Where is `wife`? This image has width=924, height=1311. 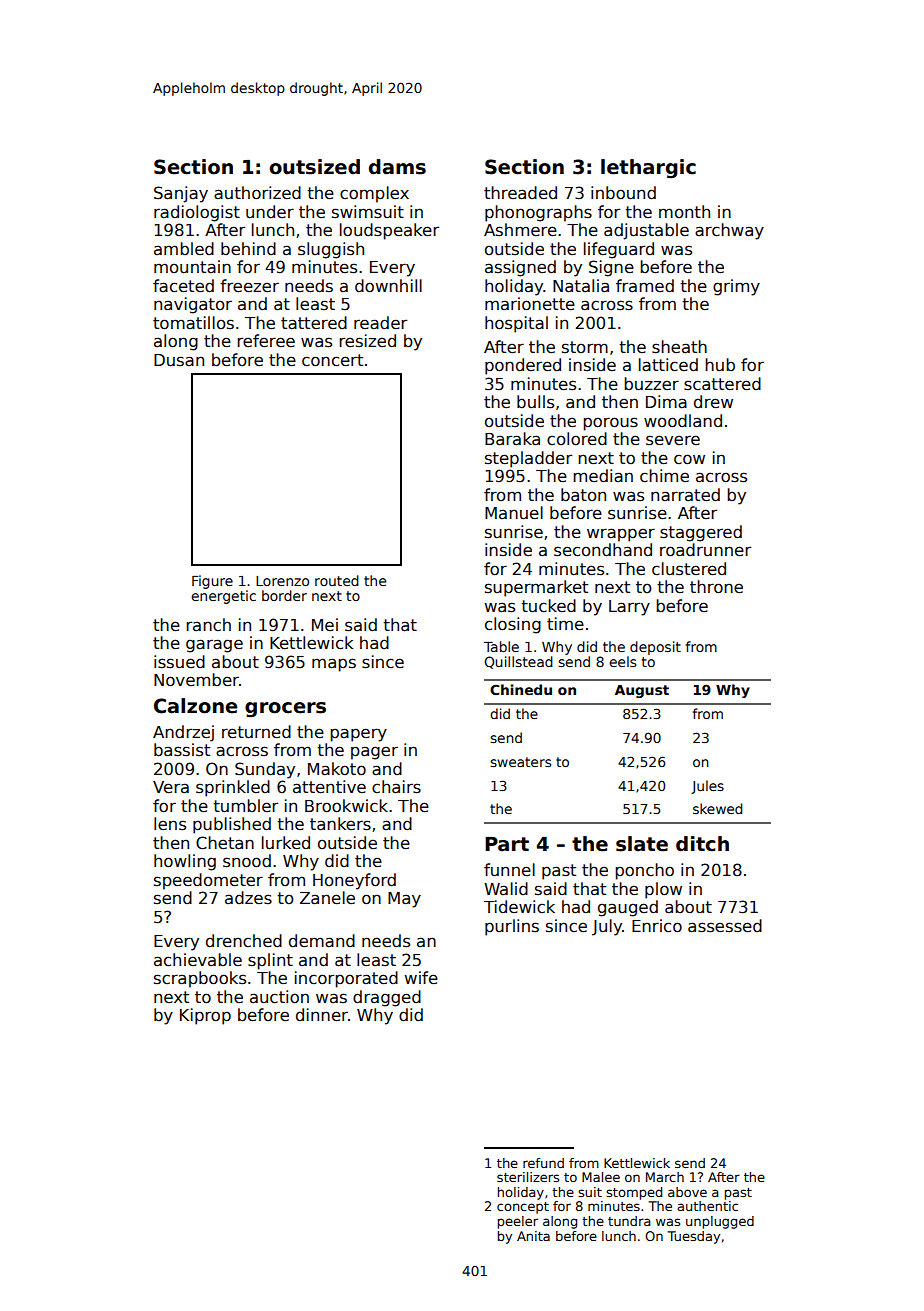 wife is located at coordinates (421, 978).
